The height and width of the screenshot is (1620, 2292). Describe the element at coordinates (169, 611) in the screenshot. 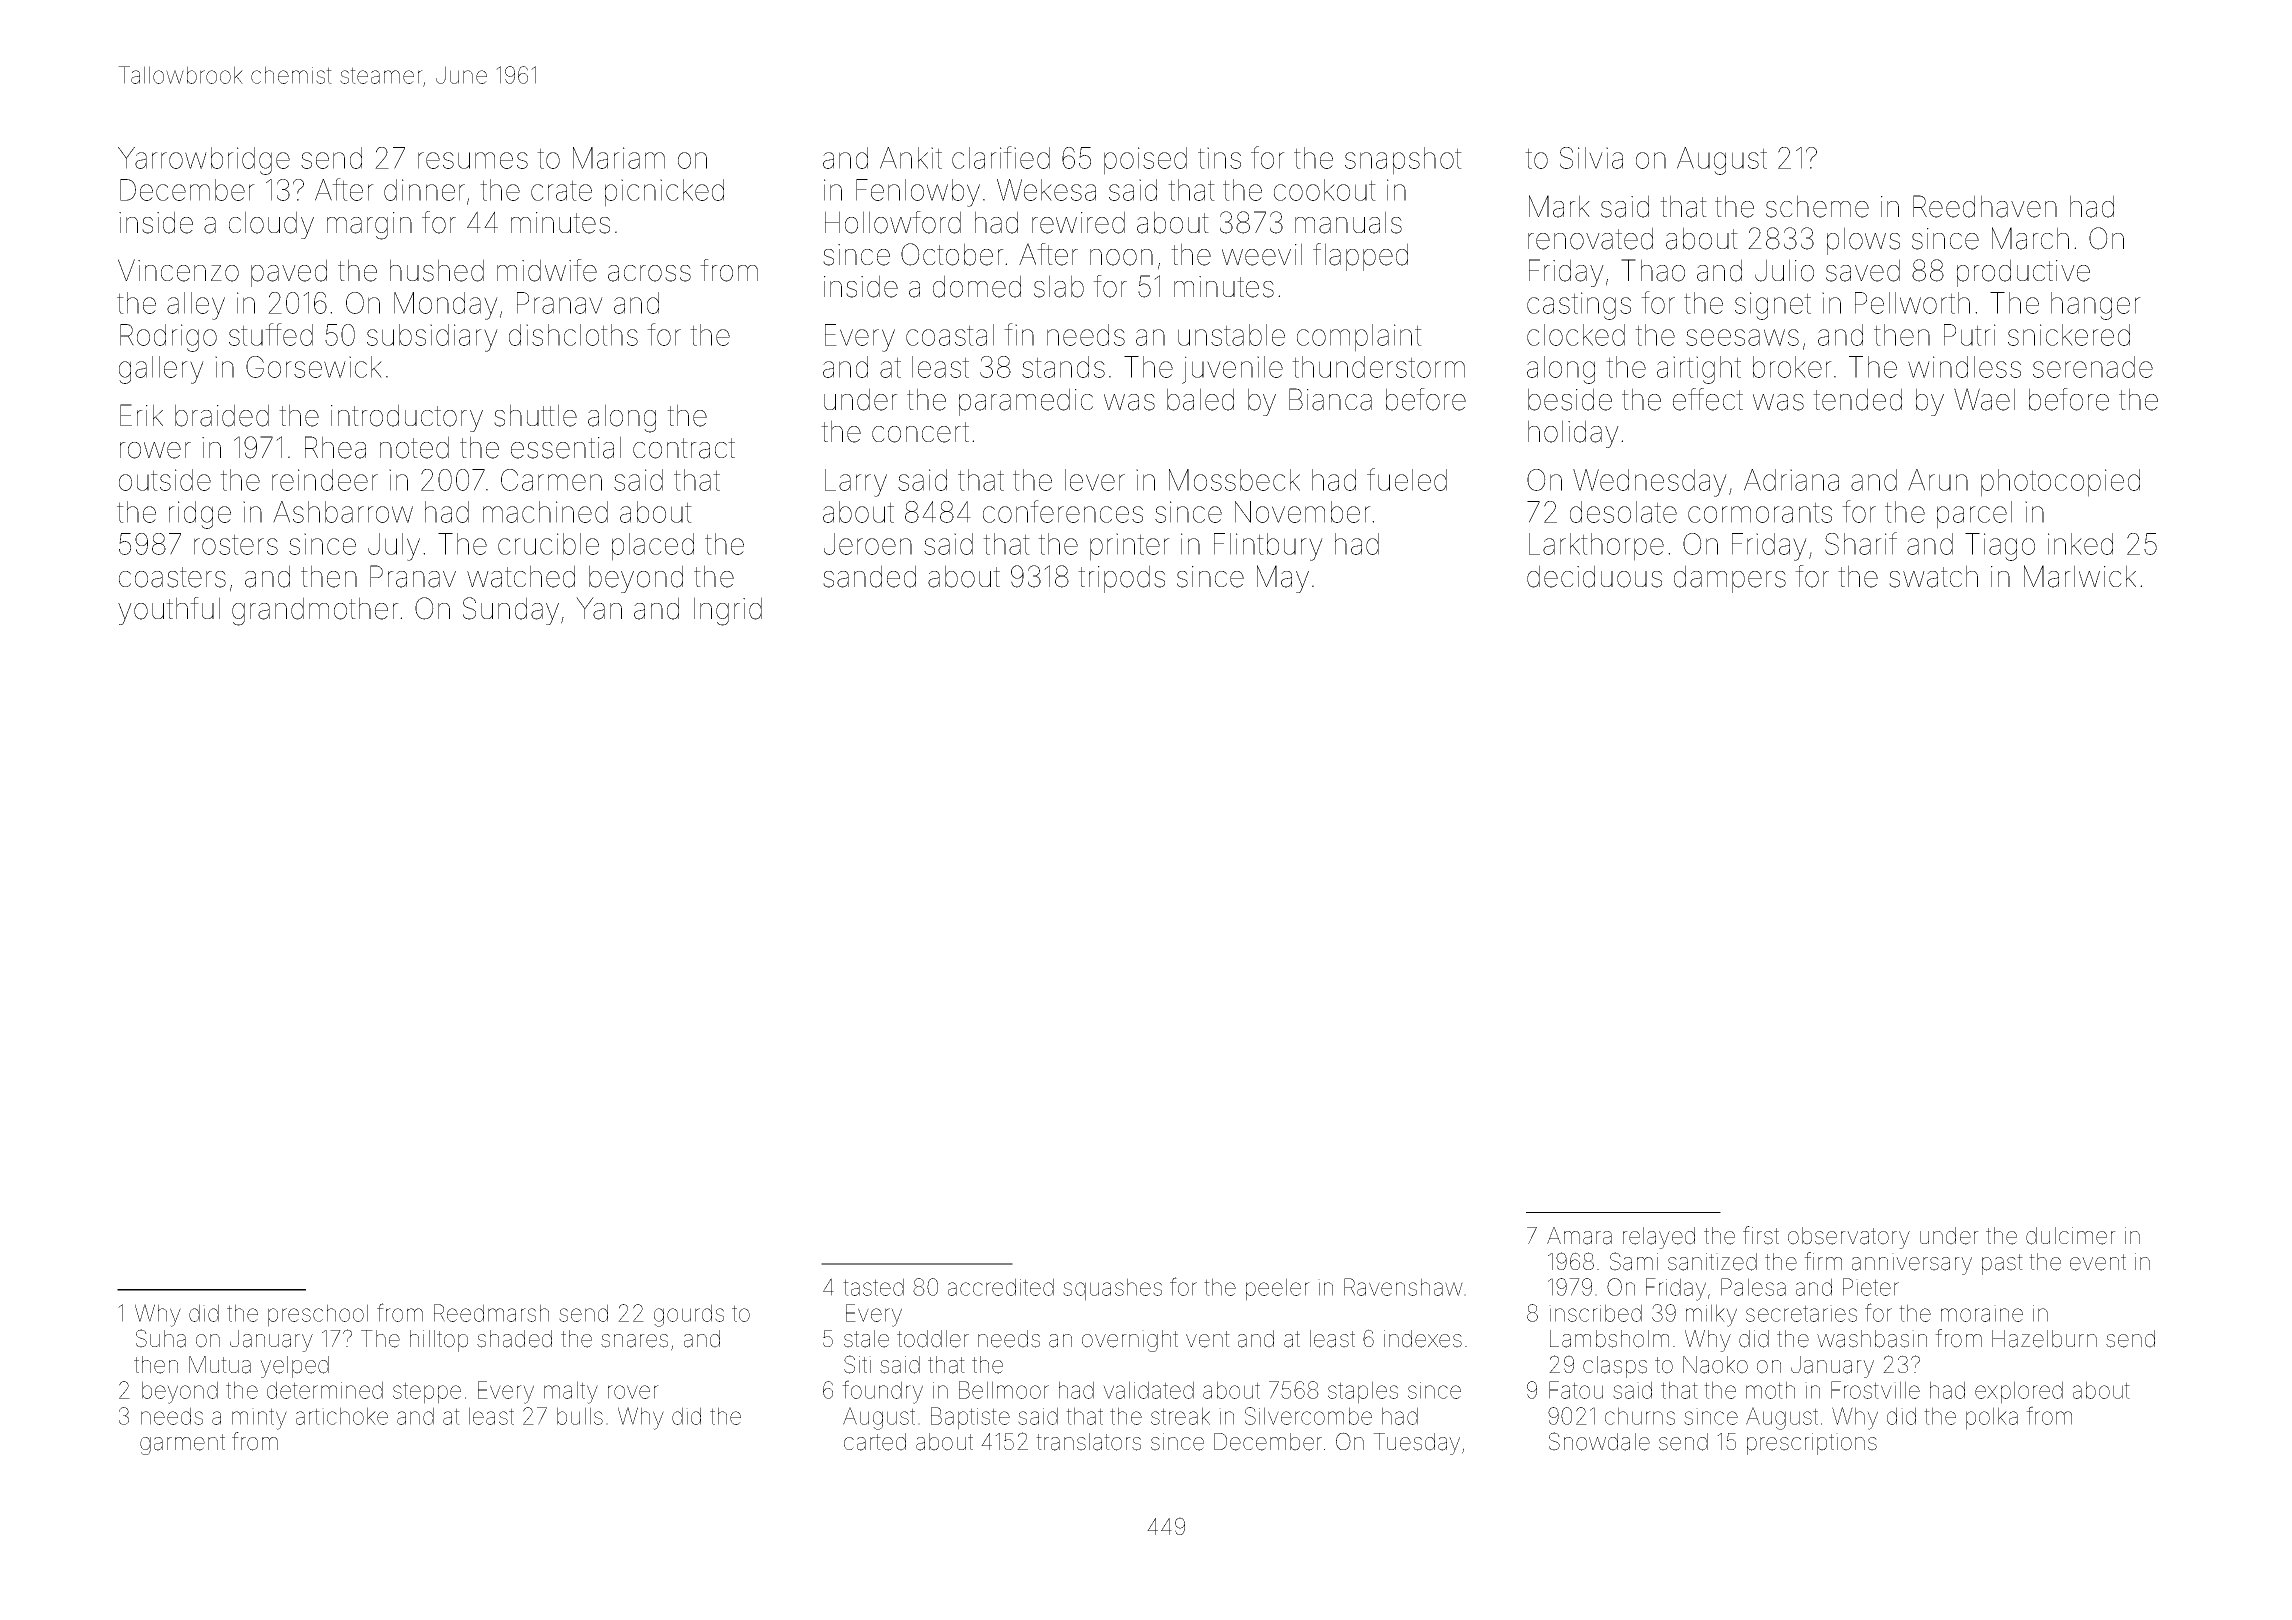

I see `youthful` at that location.
